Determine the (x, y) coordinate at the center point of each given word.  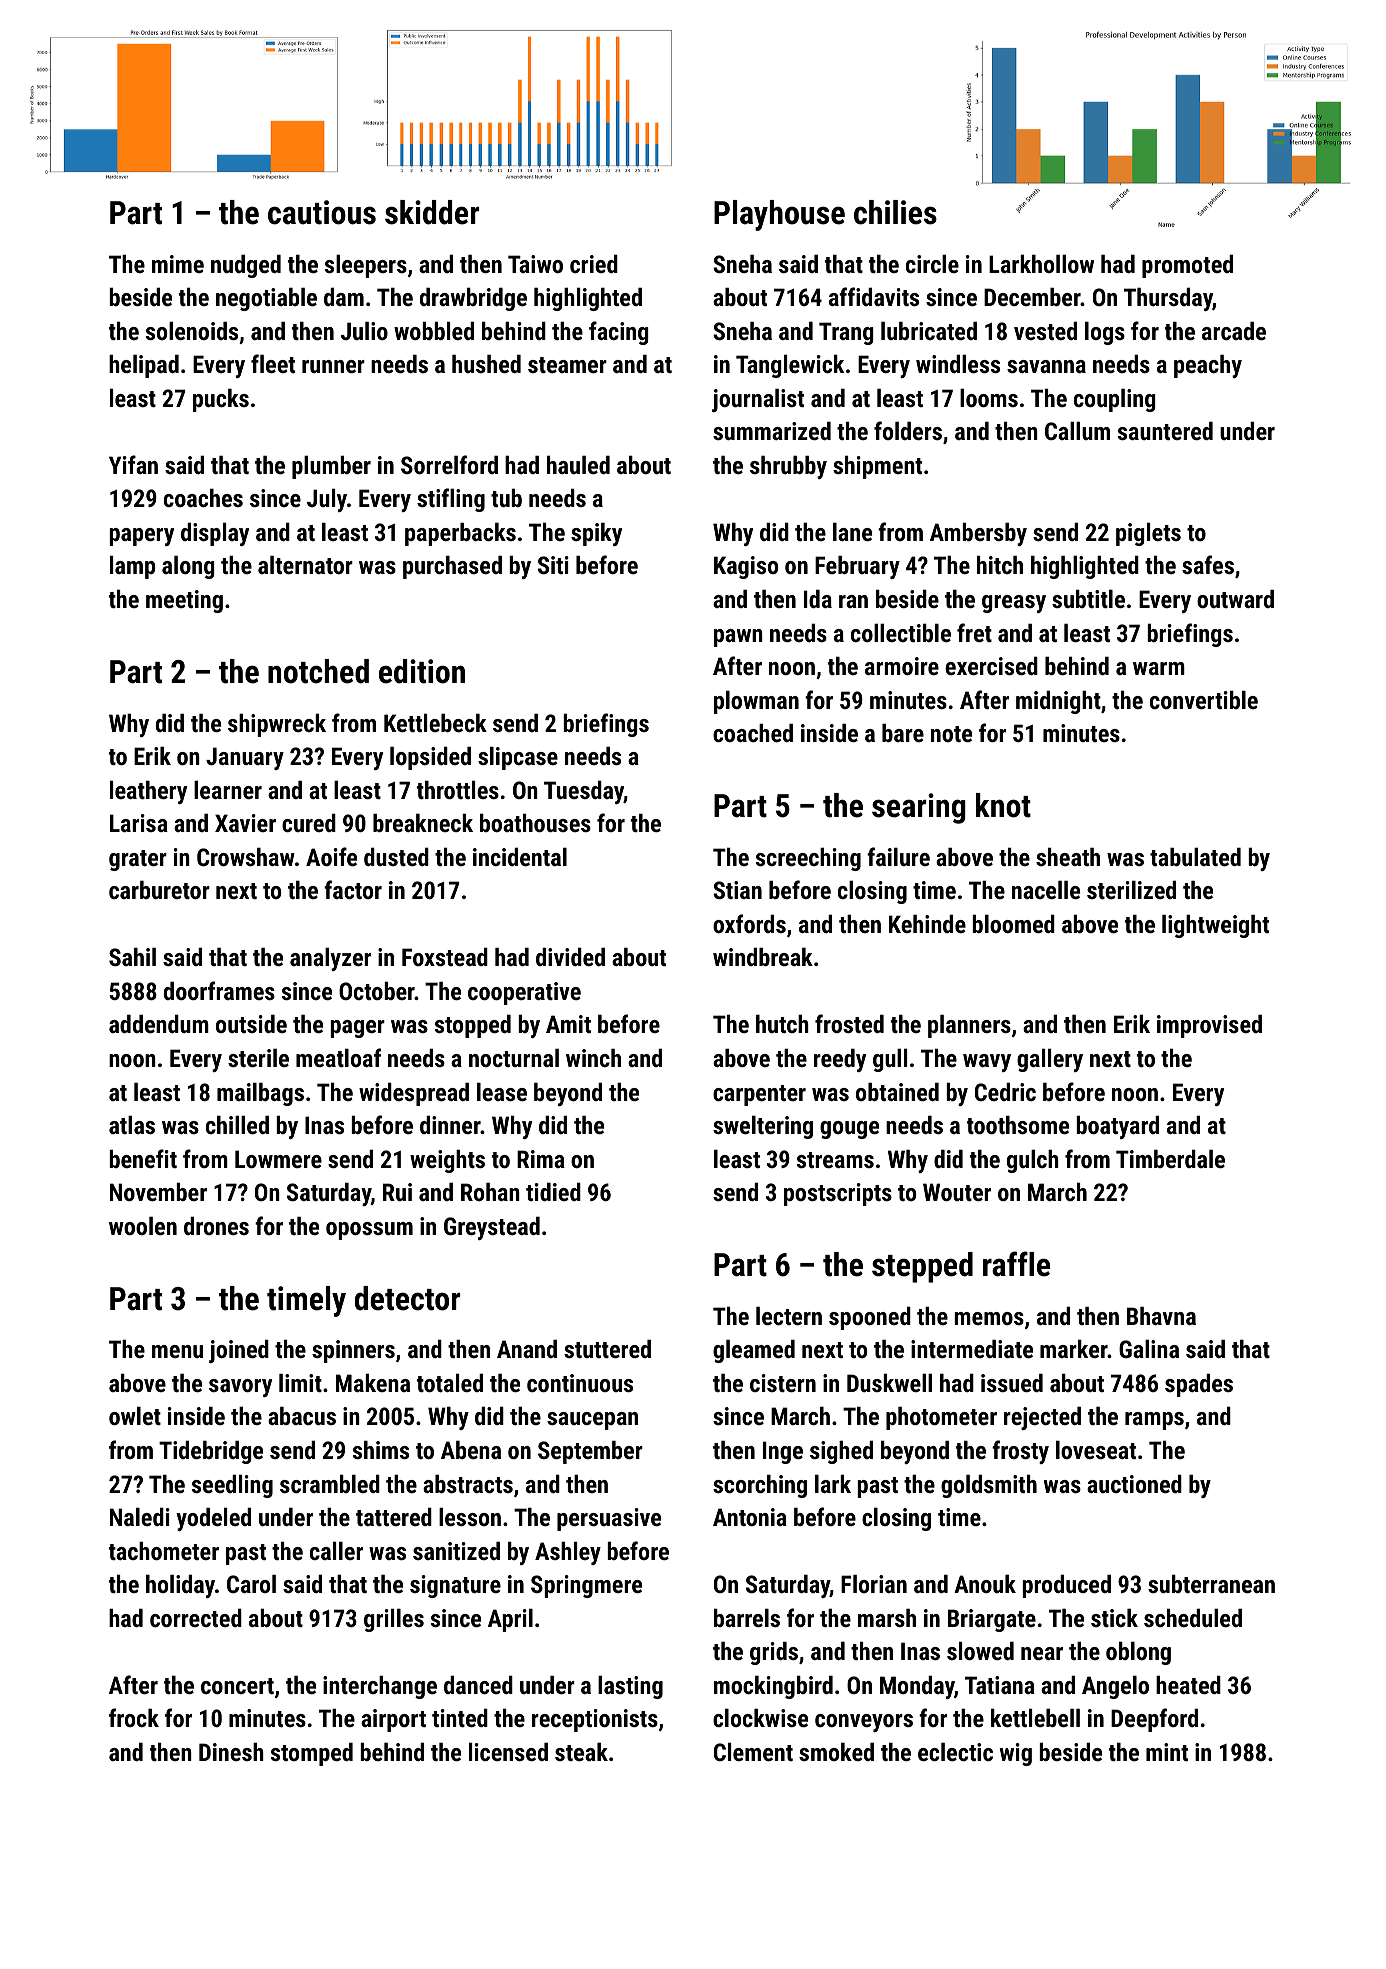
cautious (322, 212)
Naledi (140, 1517)
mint (1167, 1752)
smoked (836, 1751)
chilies (895, 212)
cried (594, 264)
